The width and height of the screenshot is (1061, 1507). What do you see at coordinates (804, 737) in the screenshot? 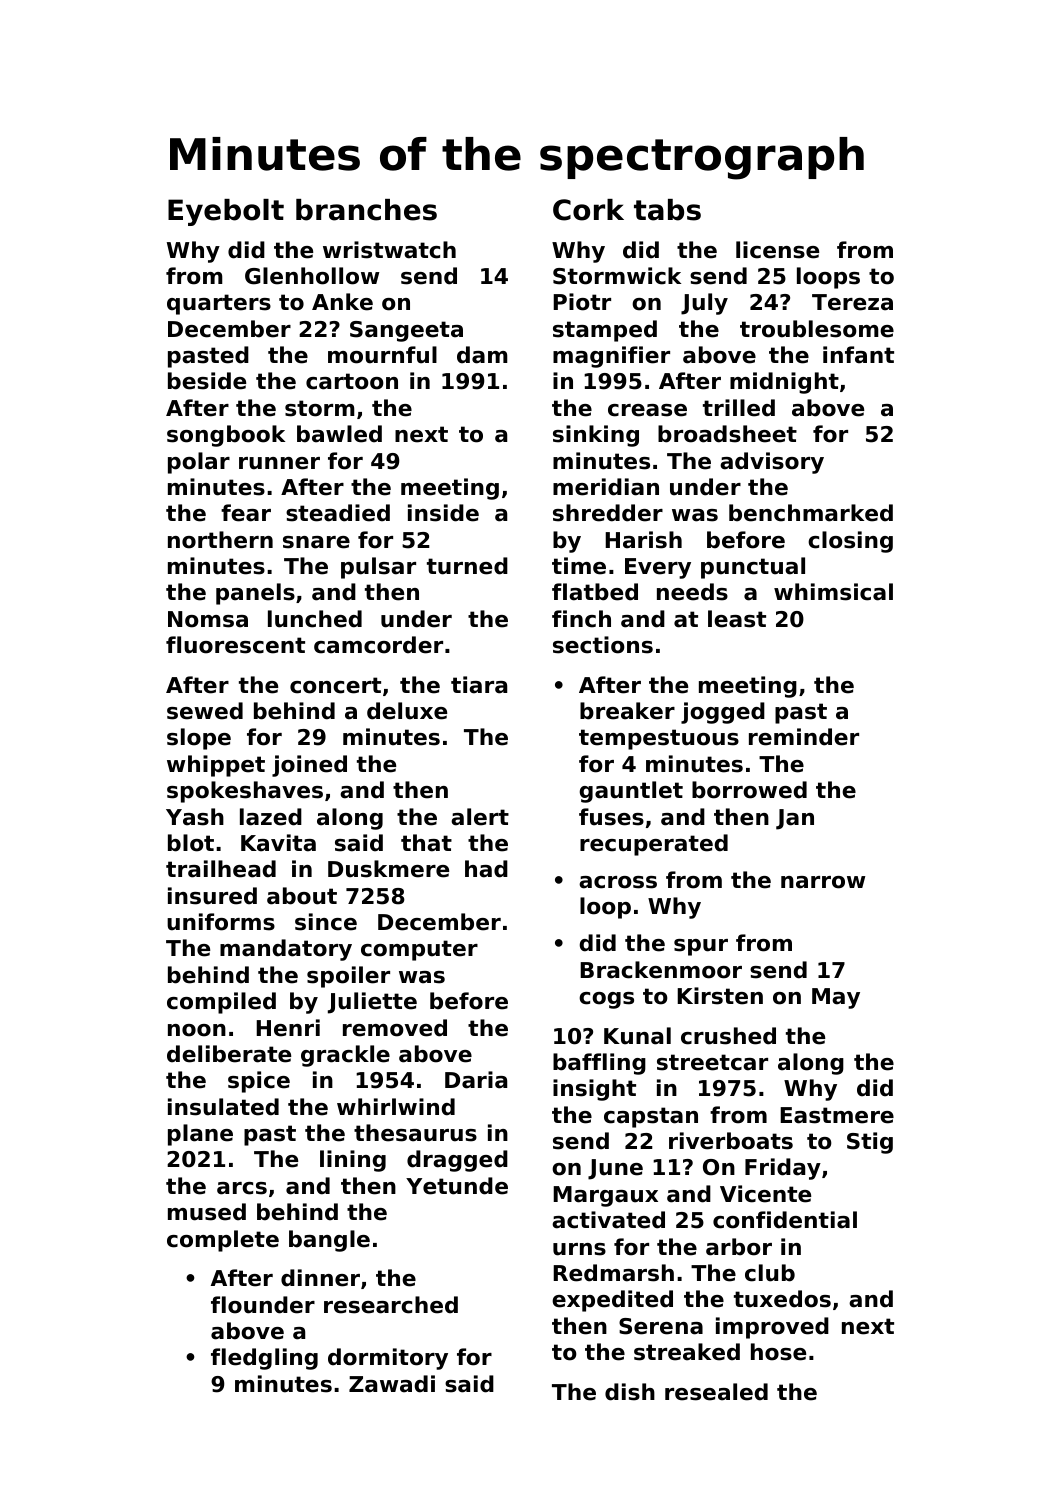
I see `reminder` at bounding box center [804, 737].
